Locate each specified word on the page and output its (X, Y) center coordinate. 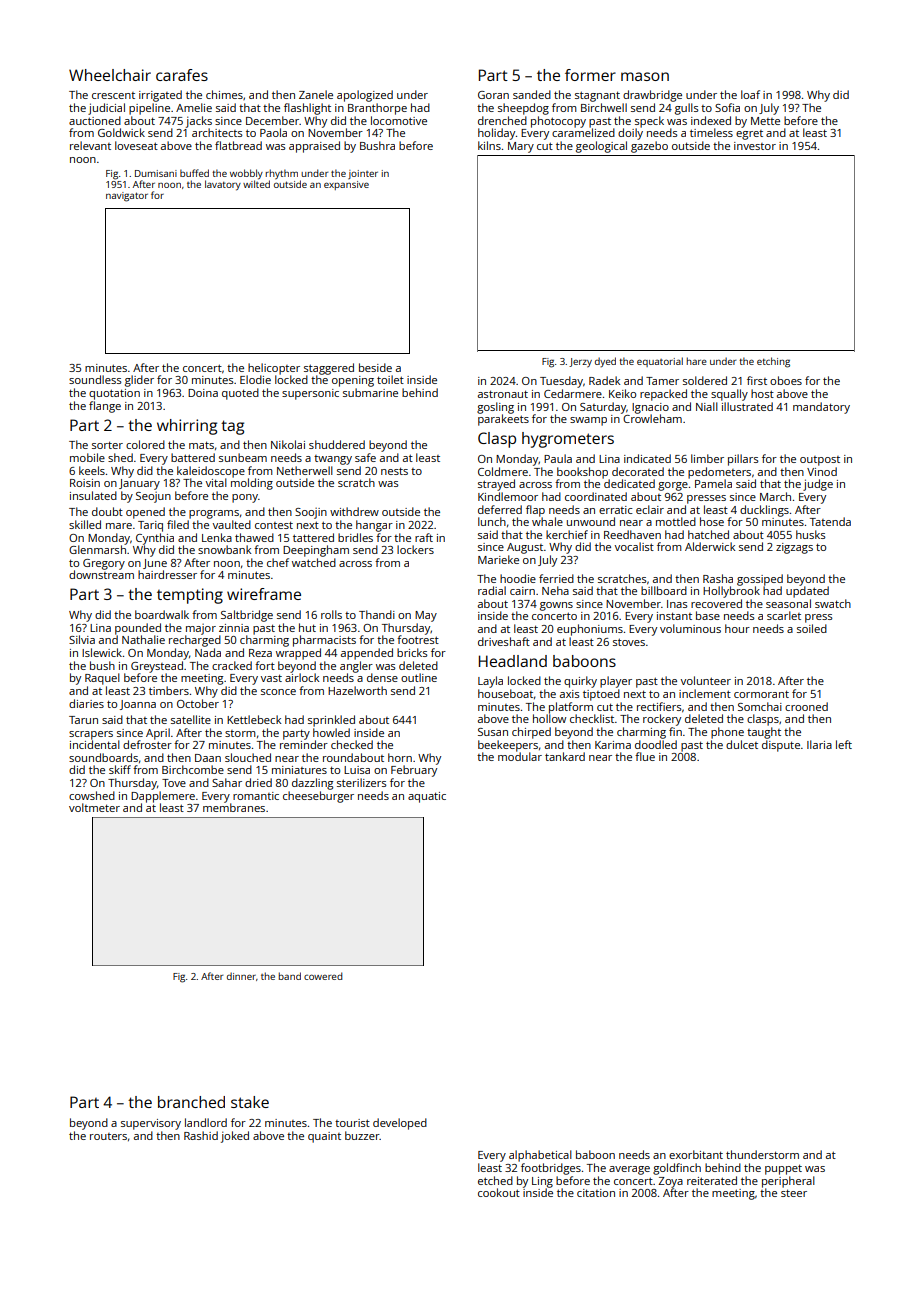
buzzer (362, 1135)
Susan (493, 732)
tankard (565, 756)
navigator (127, 197)
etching (773, 362)
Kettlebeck (254, 719)
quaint (324, 1137)
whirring (187, 427)
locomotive (399, 120)
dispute (781, 746)
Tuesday (561, 382)
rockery (662, 720)
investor (755, 146)
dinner (241, 976)
